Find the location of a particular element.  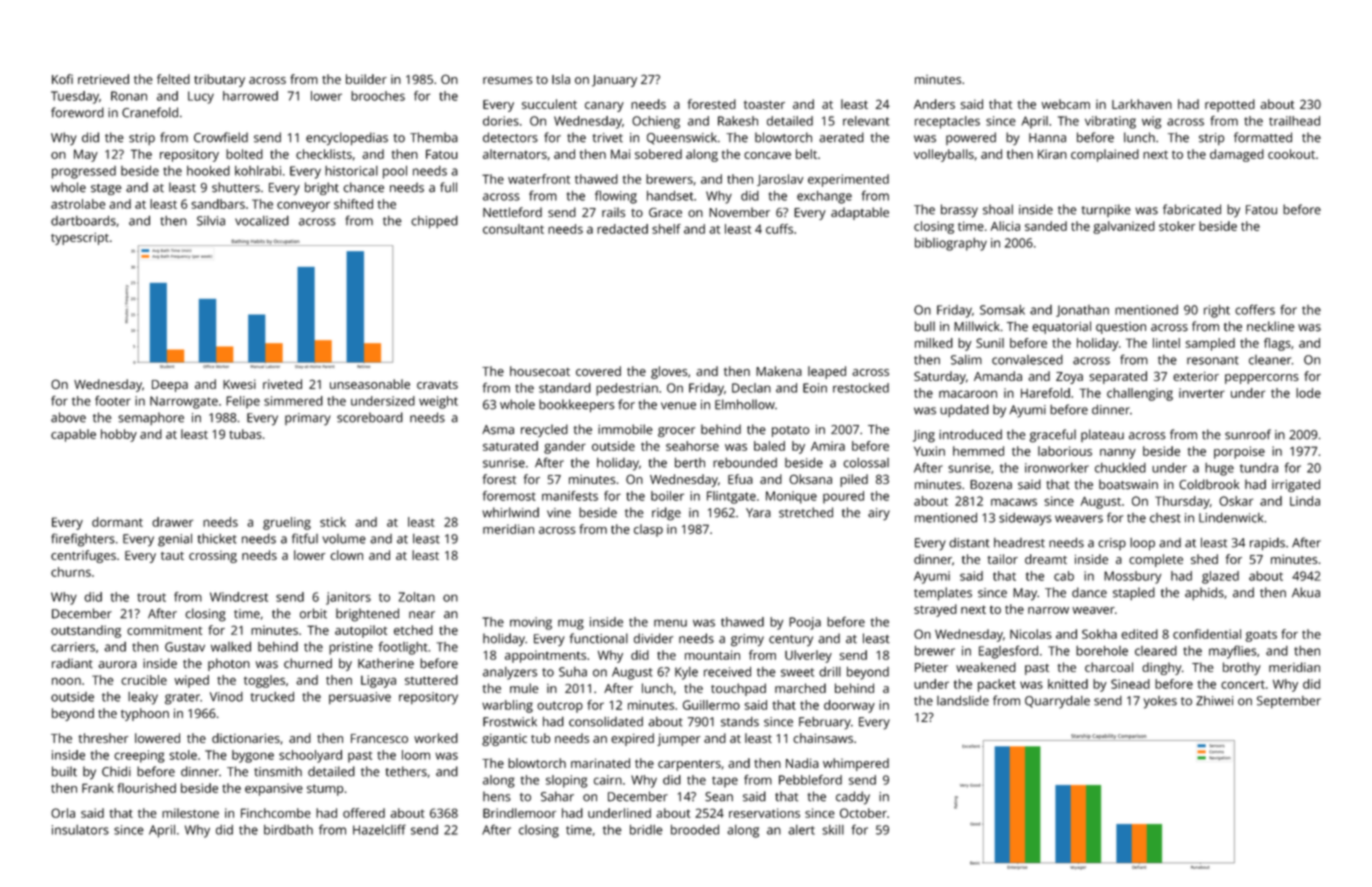

grueling is located at coordinates (287, 523).
